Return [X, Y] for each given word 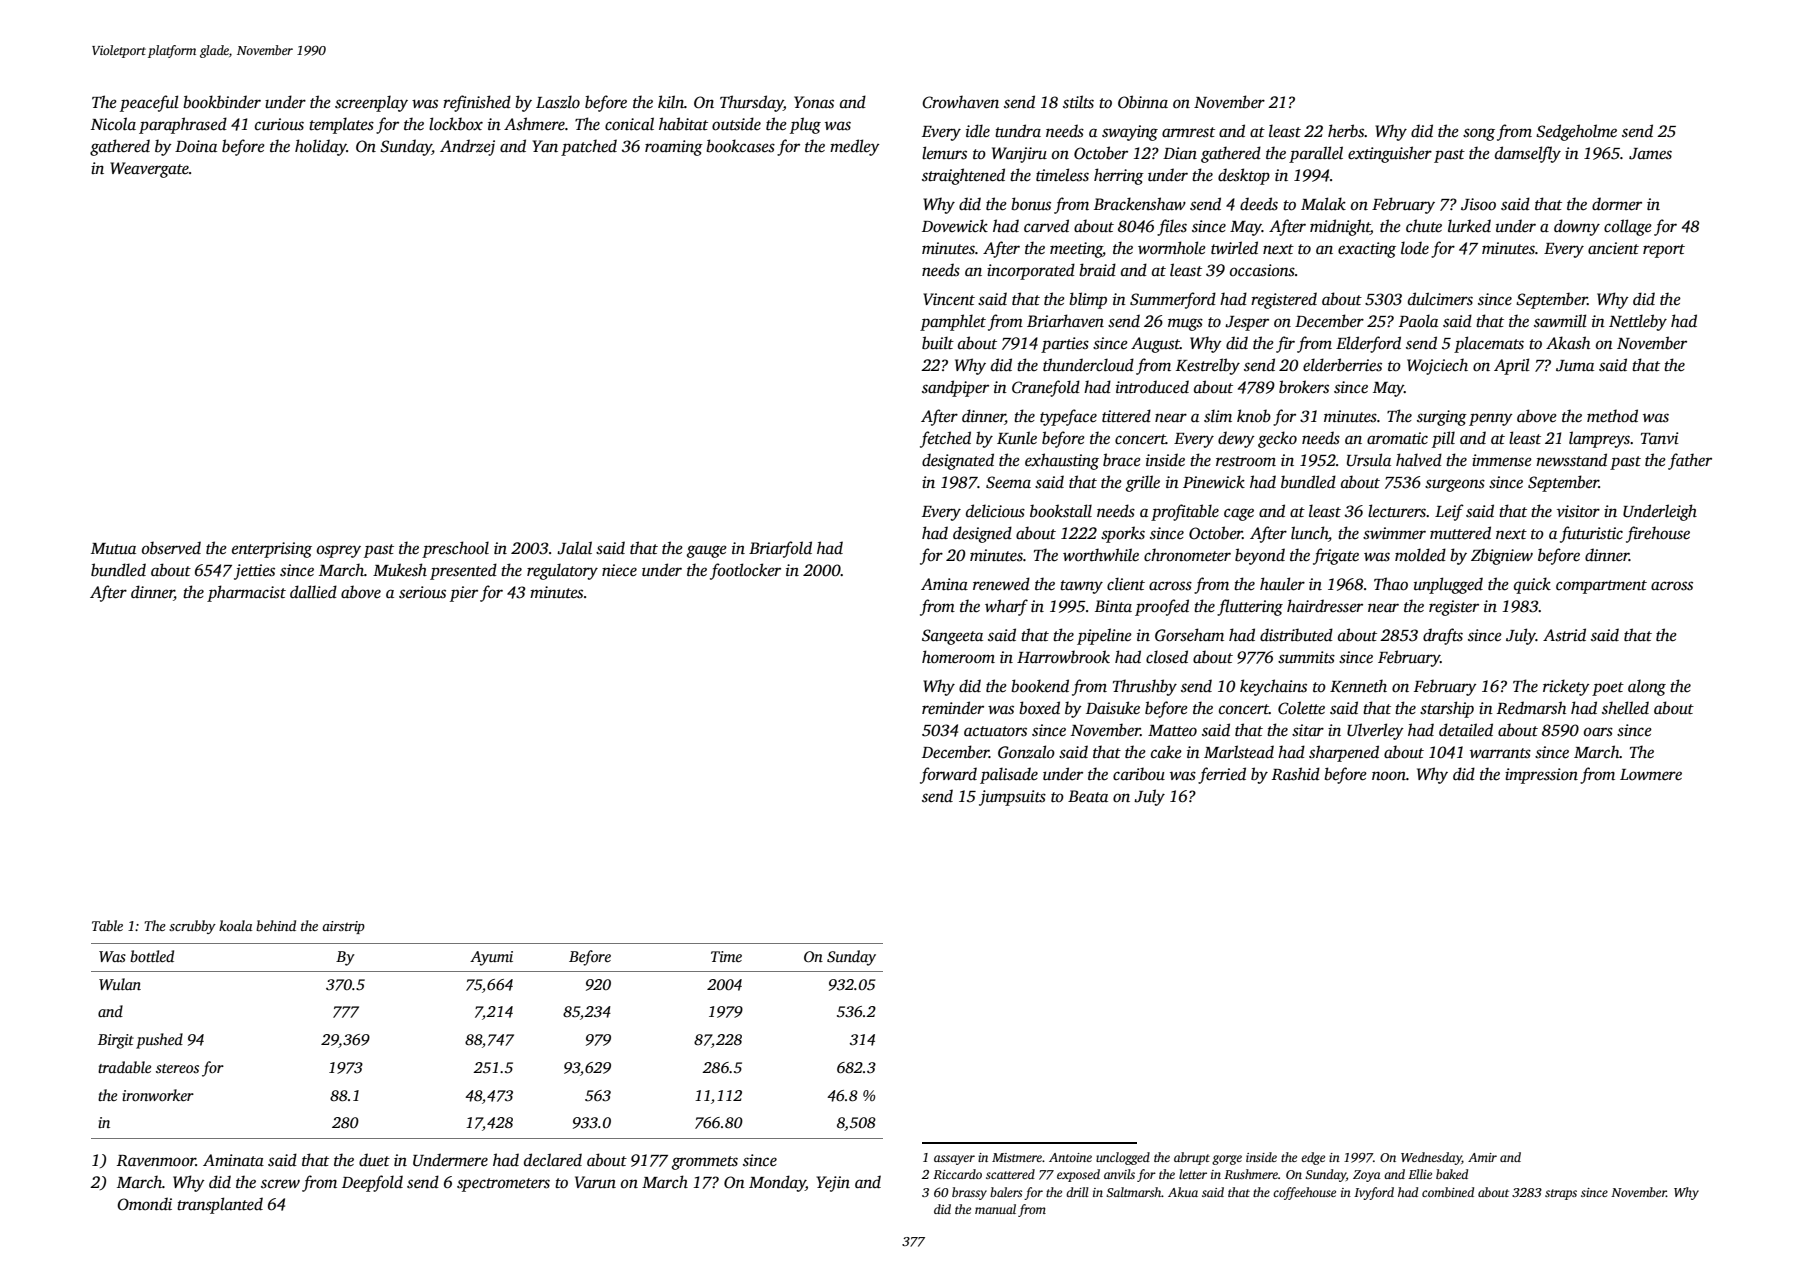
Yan [545, 146]
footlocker [745, 571]
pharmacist [246, 593]
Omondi [144, 1204]
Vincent [949, 299]
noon [1389, 776]
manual [995, 1209]
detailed [1466, 730]
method [1612, 416]
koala [235, 925]
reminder [953, 707]
